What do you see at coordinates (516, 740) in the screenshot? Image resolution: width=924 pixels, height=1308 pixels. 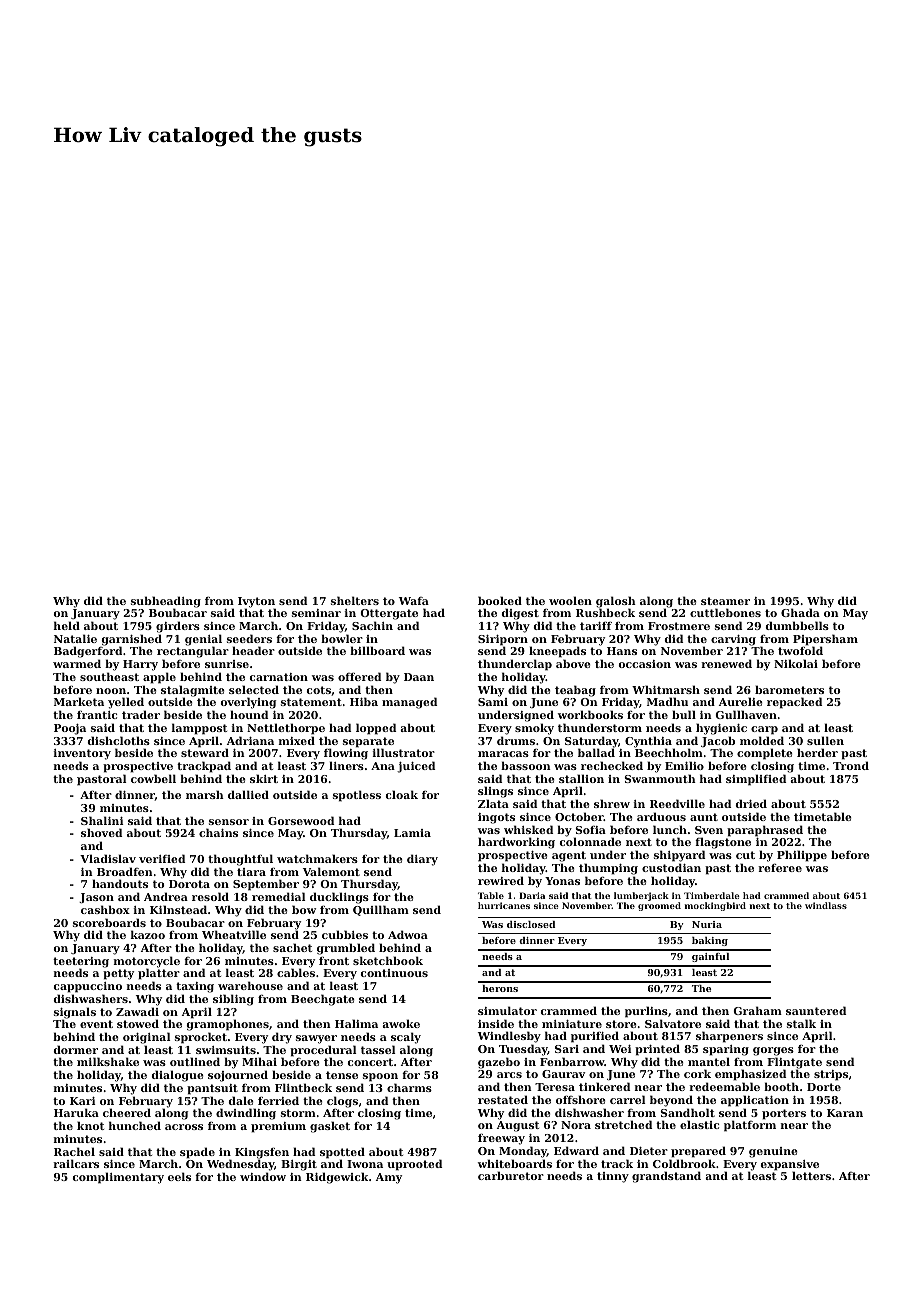 I see `drums` at bounding box center [516, 740].
